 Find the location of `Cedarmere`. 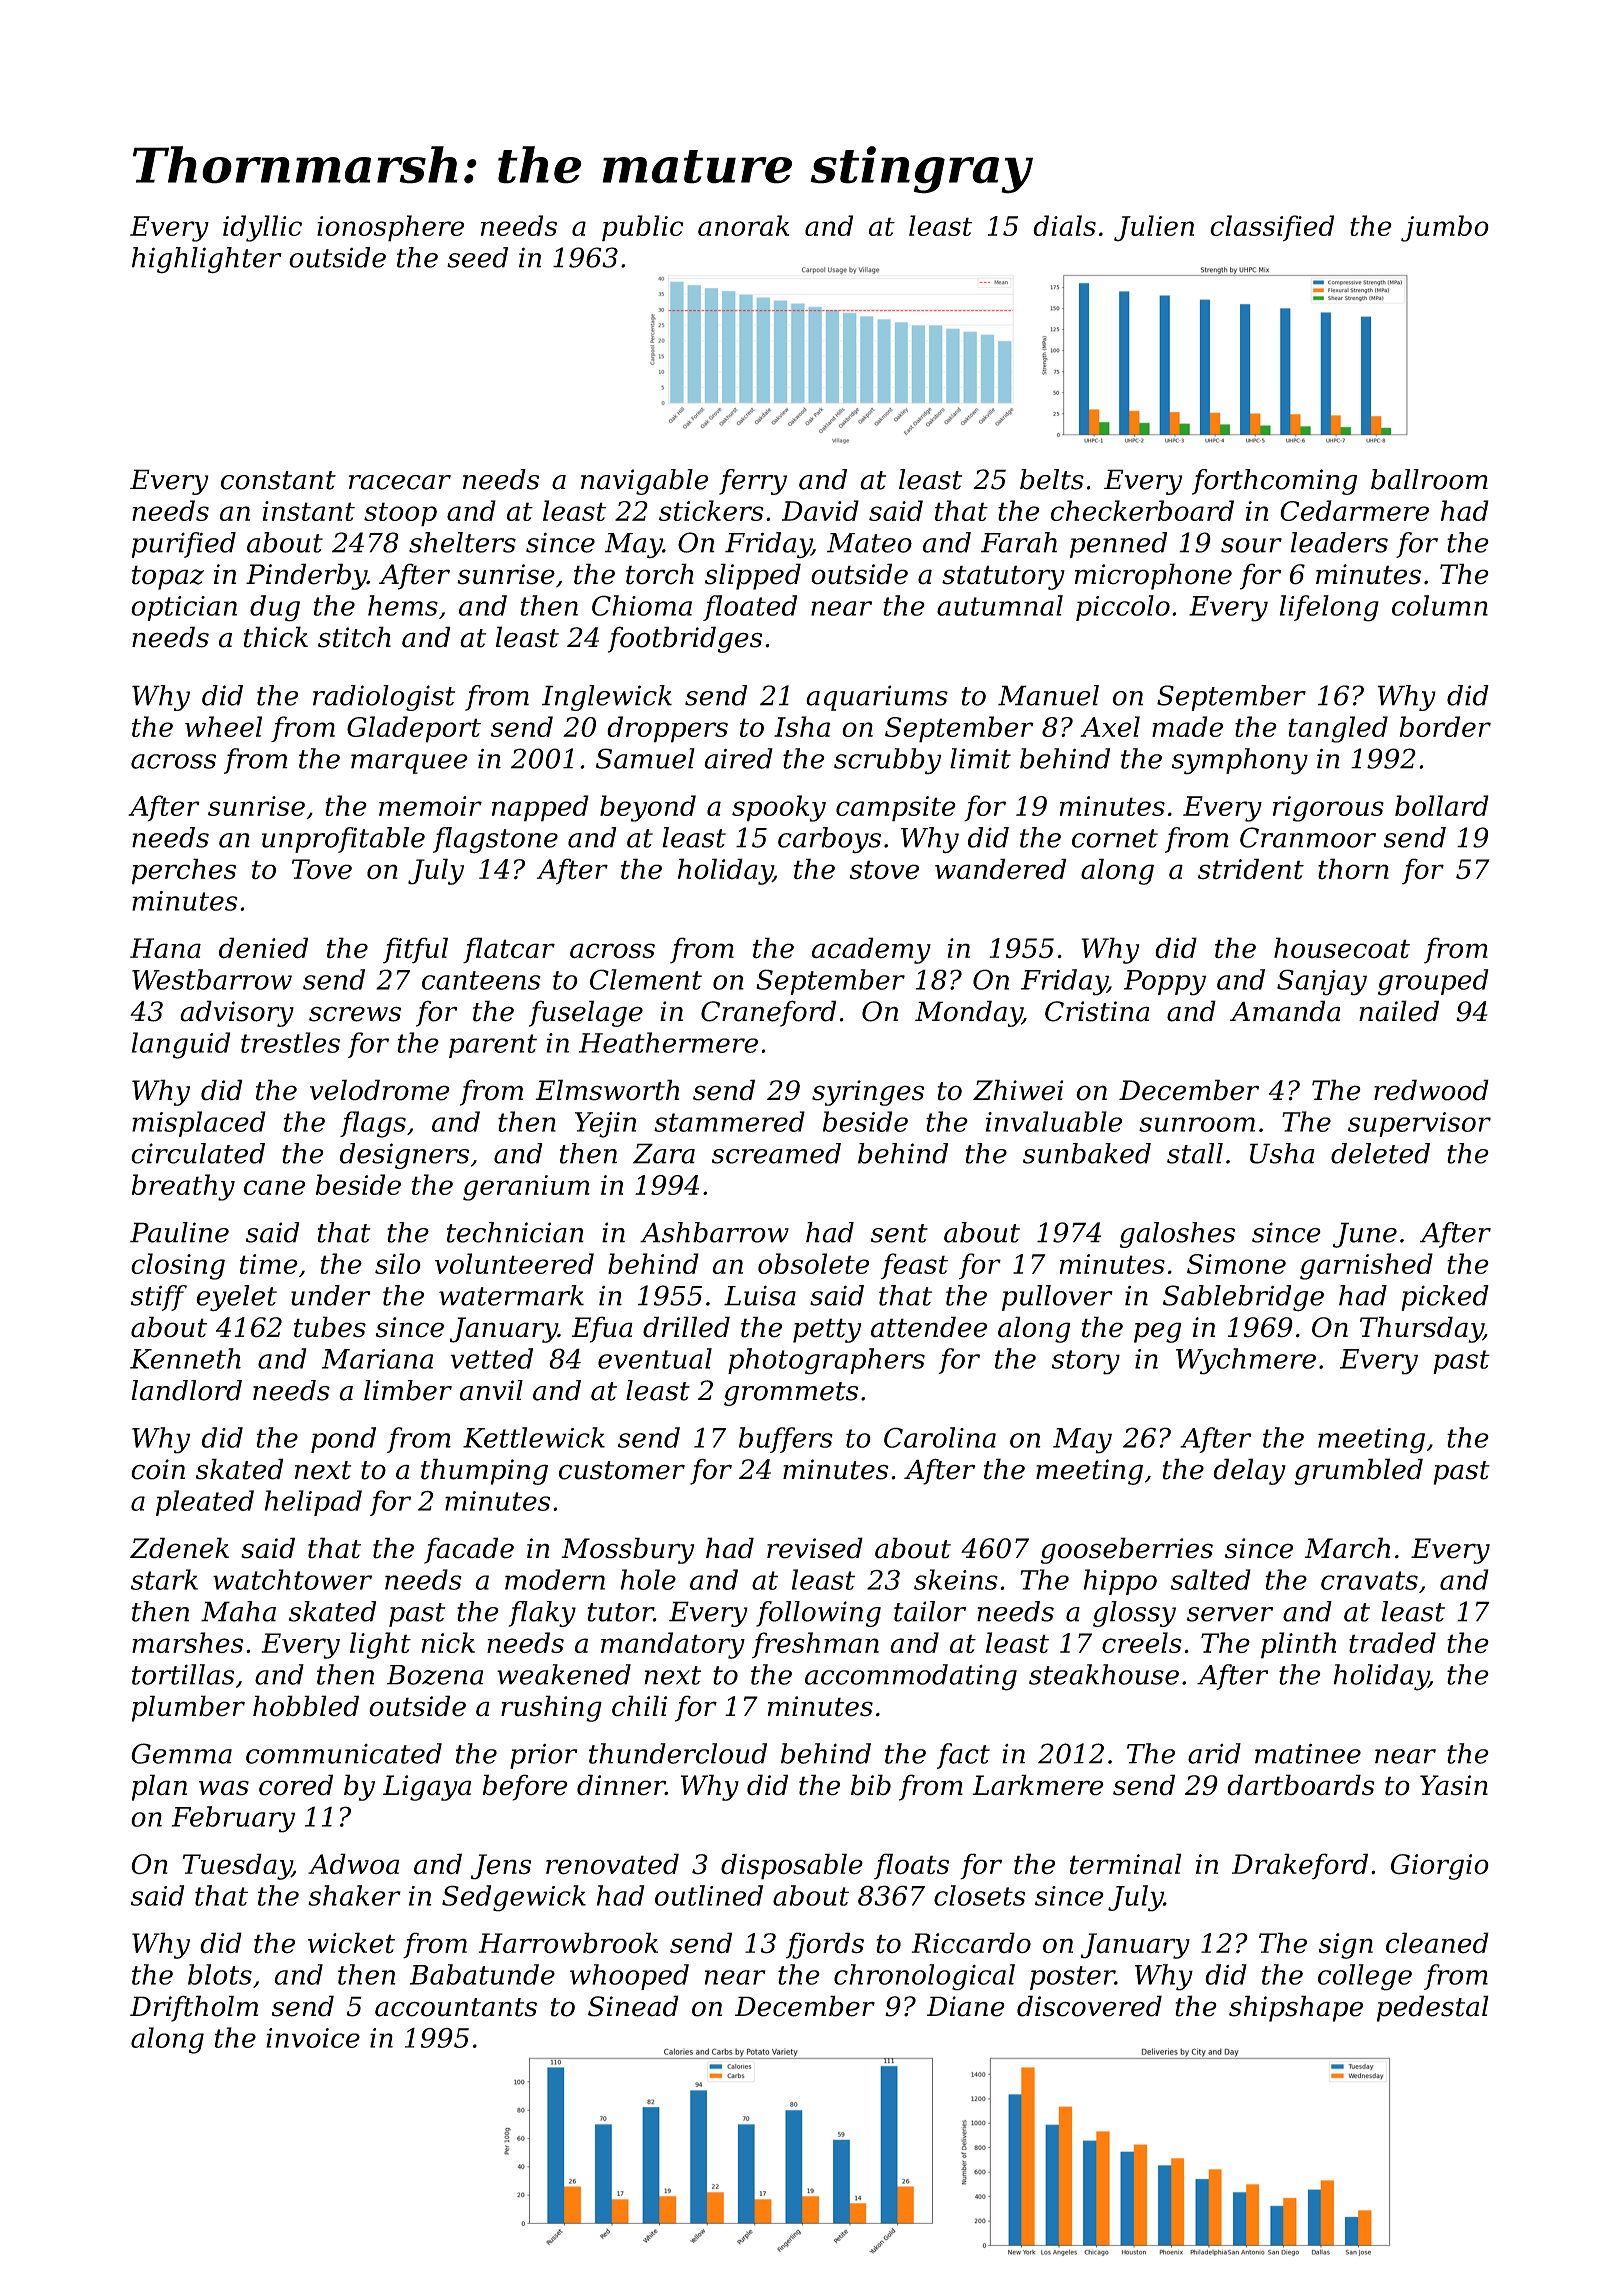

Cedarmere is located at coordinates (1354, 510).
